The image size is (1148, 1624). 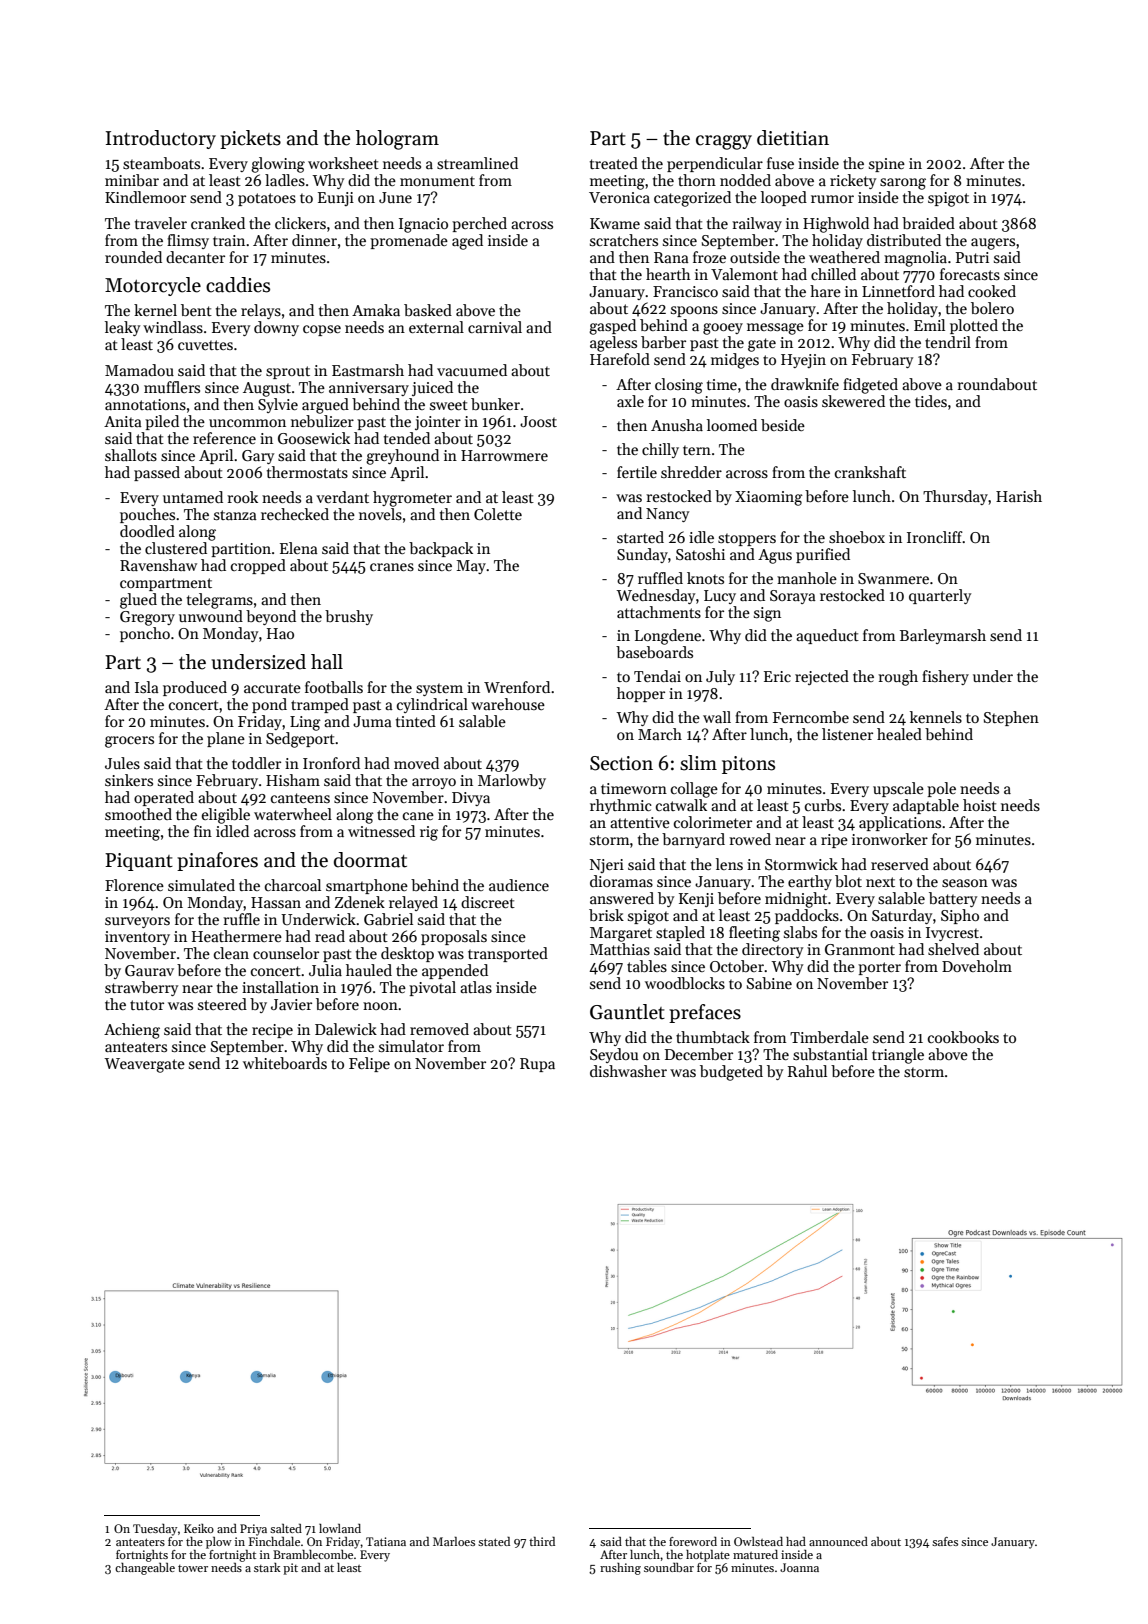 What do you see at coordinates (141, 988) in the screenshot?
I see `strawberry` at bounding box center [141, 988].
